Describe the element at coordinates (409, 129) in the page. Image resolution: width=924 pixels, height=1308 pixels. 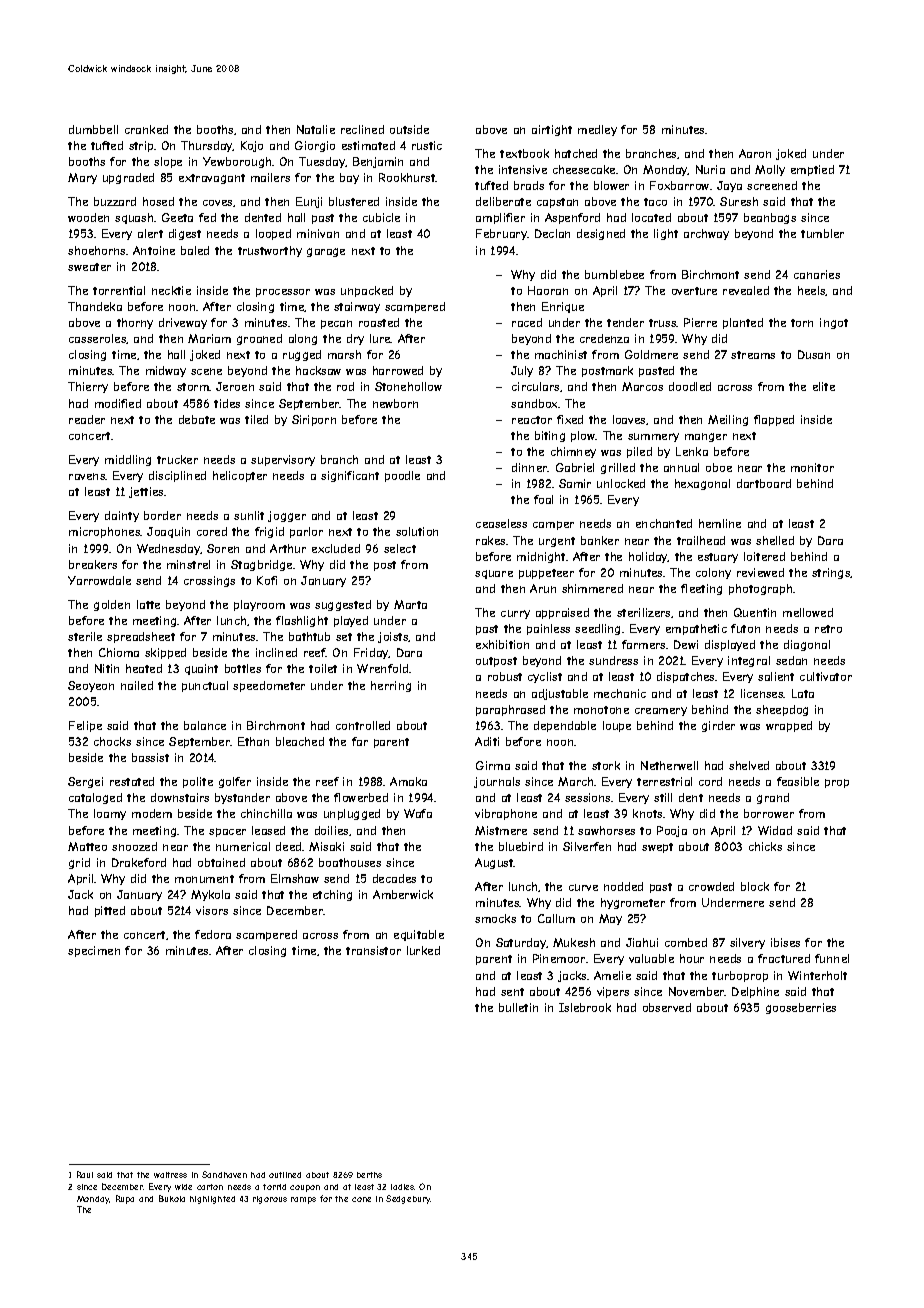
I see `outside` at that location.
